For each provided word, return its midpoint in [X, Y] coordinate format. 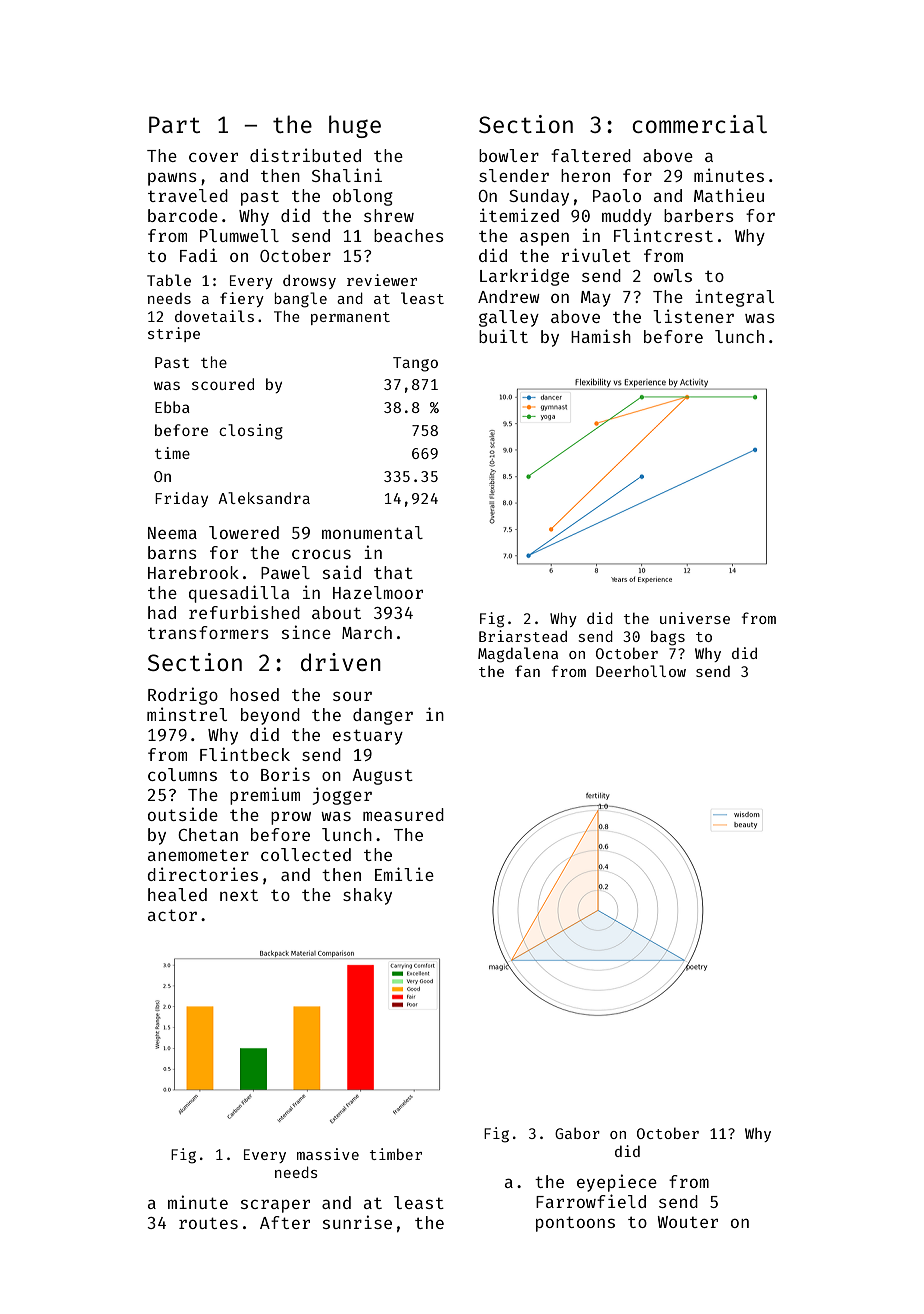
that [393, 572]
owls [673, 275]
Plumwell [239, 235]
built [503, 336]
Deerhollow [641, 671]
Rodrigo [183, 696]
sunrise [357, 1222]
